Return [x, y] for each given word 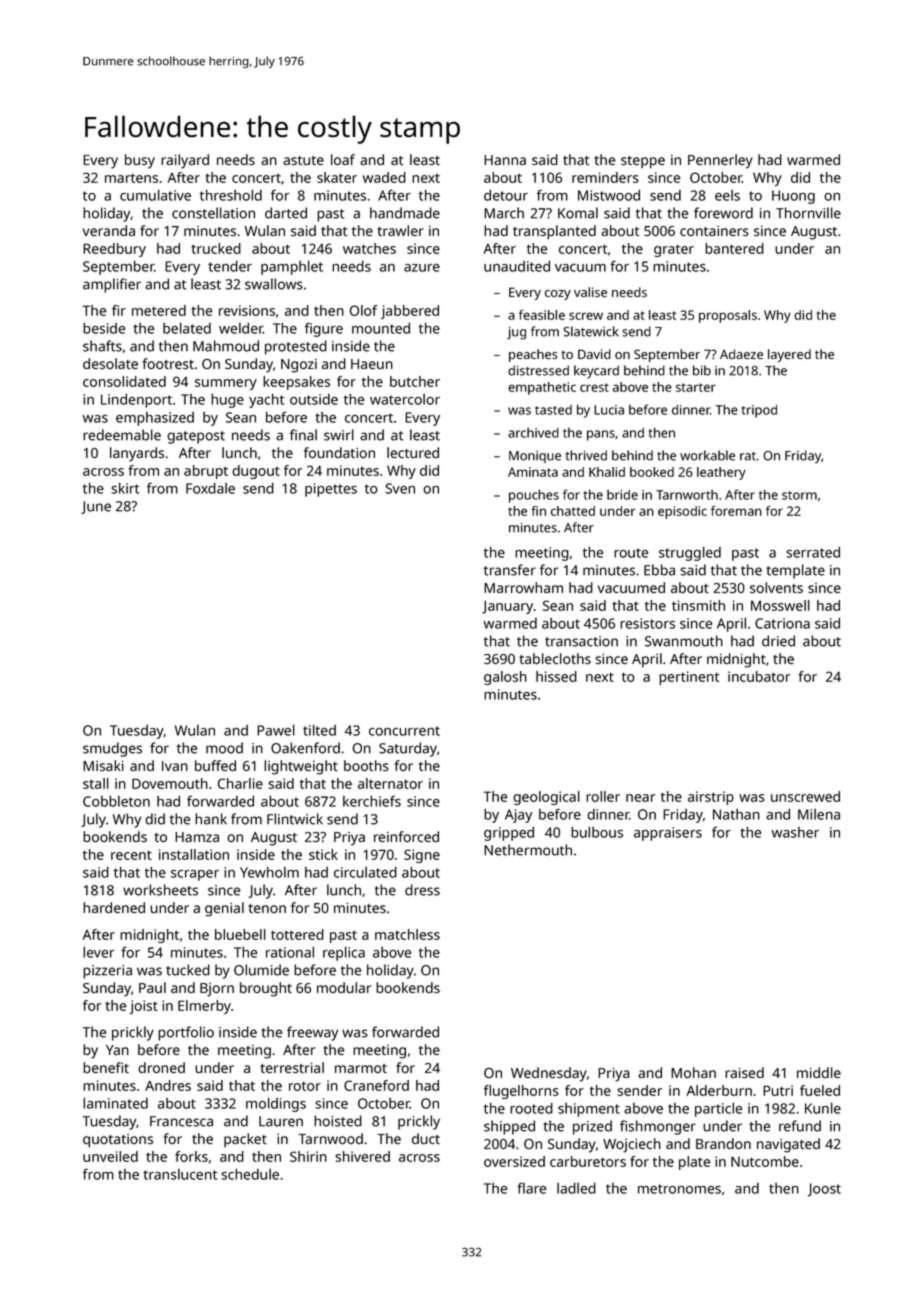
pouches [534, 496]
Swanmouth [684, 641]
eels [727, 195]
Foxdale [210, 488]
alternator [390, 783]
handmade [405, 213]
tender [230, 266]
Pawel [276, 730]
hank [211, 819]
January [507, 607]
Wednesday [549, 1074]
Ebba [659, 570]
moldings [276, 1104]
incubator [759, 676]
